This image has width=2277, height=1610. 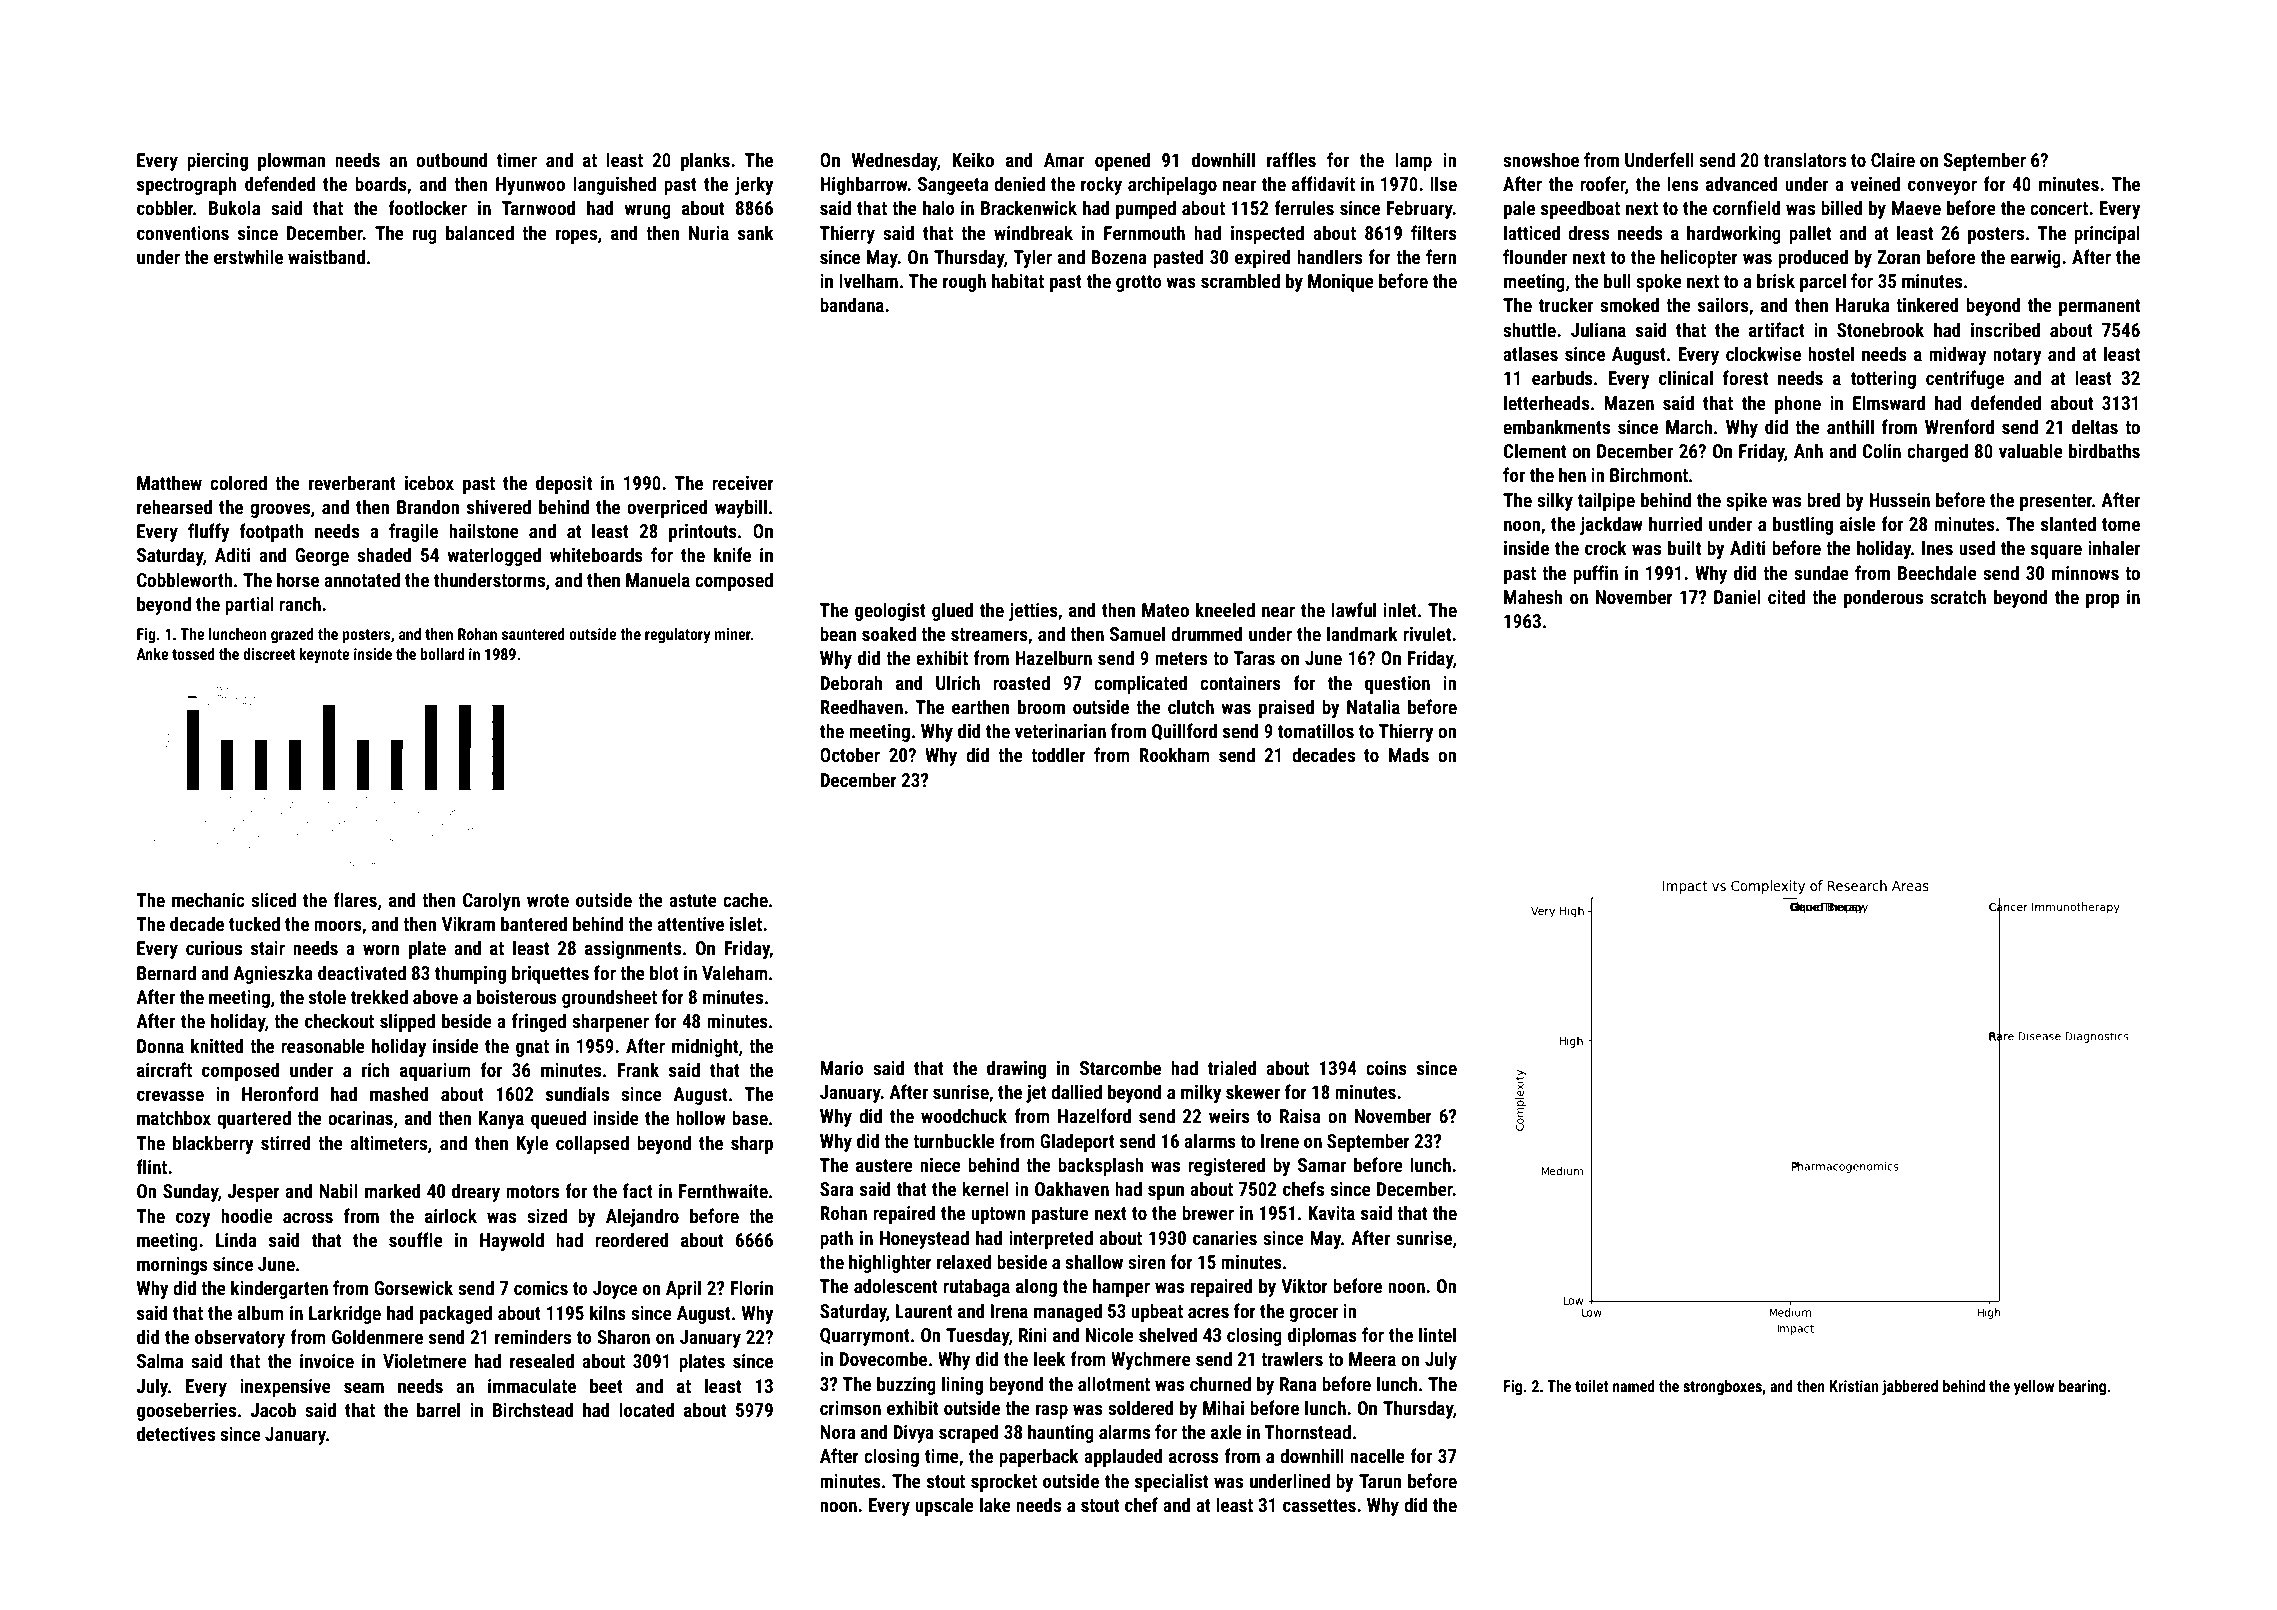 I want to click on lawful, so click(x=1353, y=609).
